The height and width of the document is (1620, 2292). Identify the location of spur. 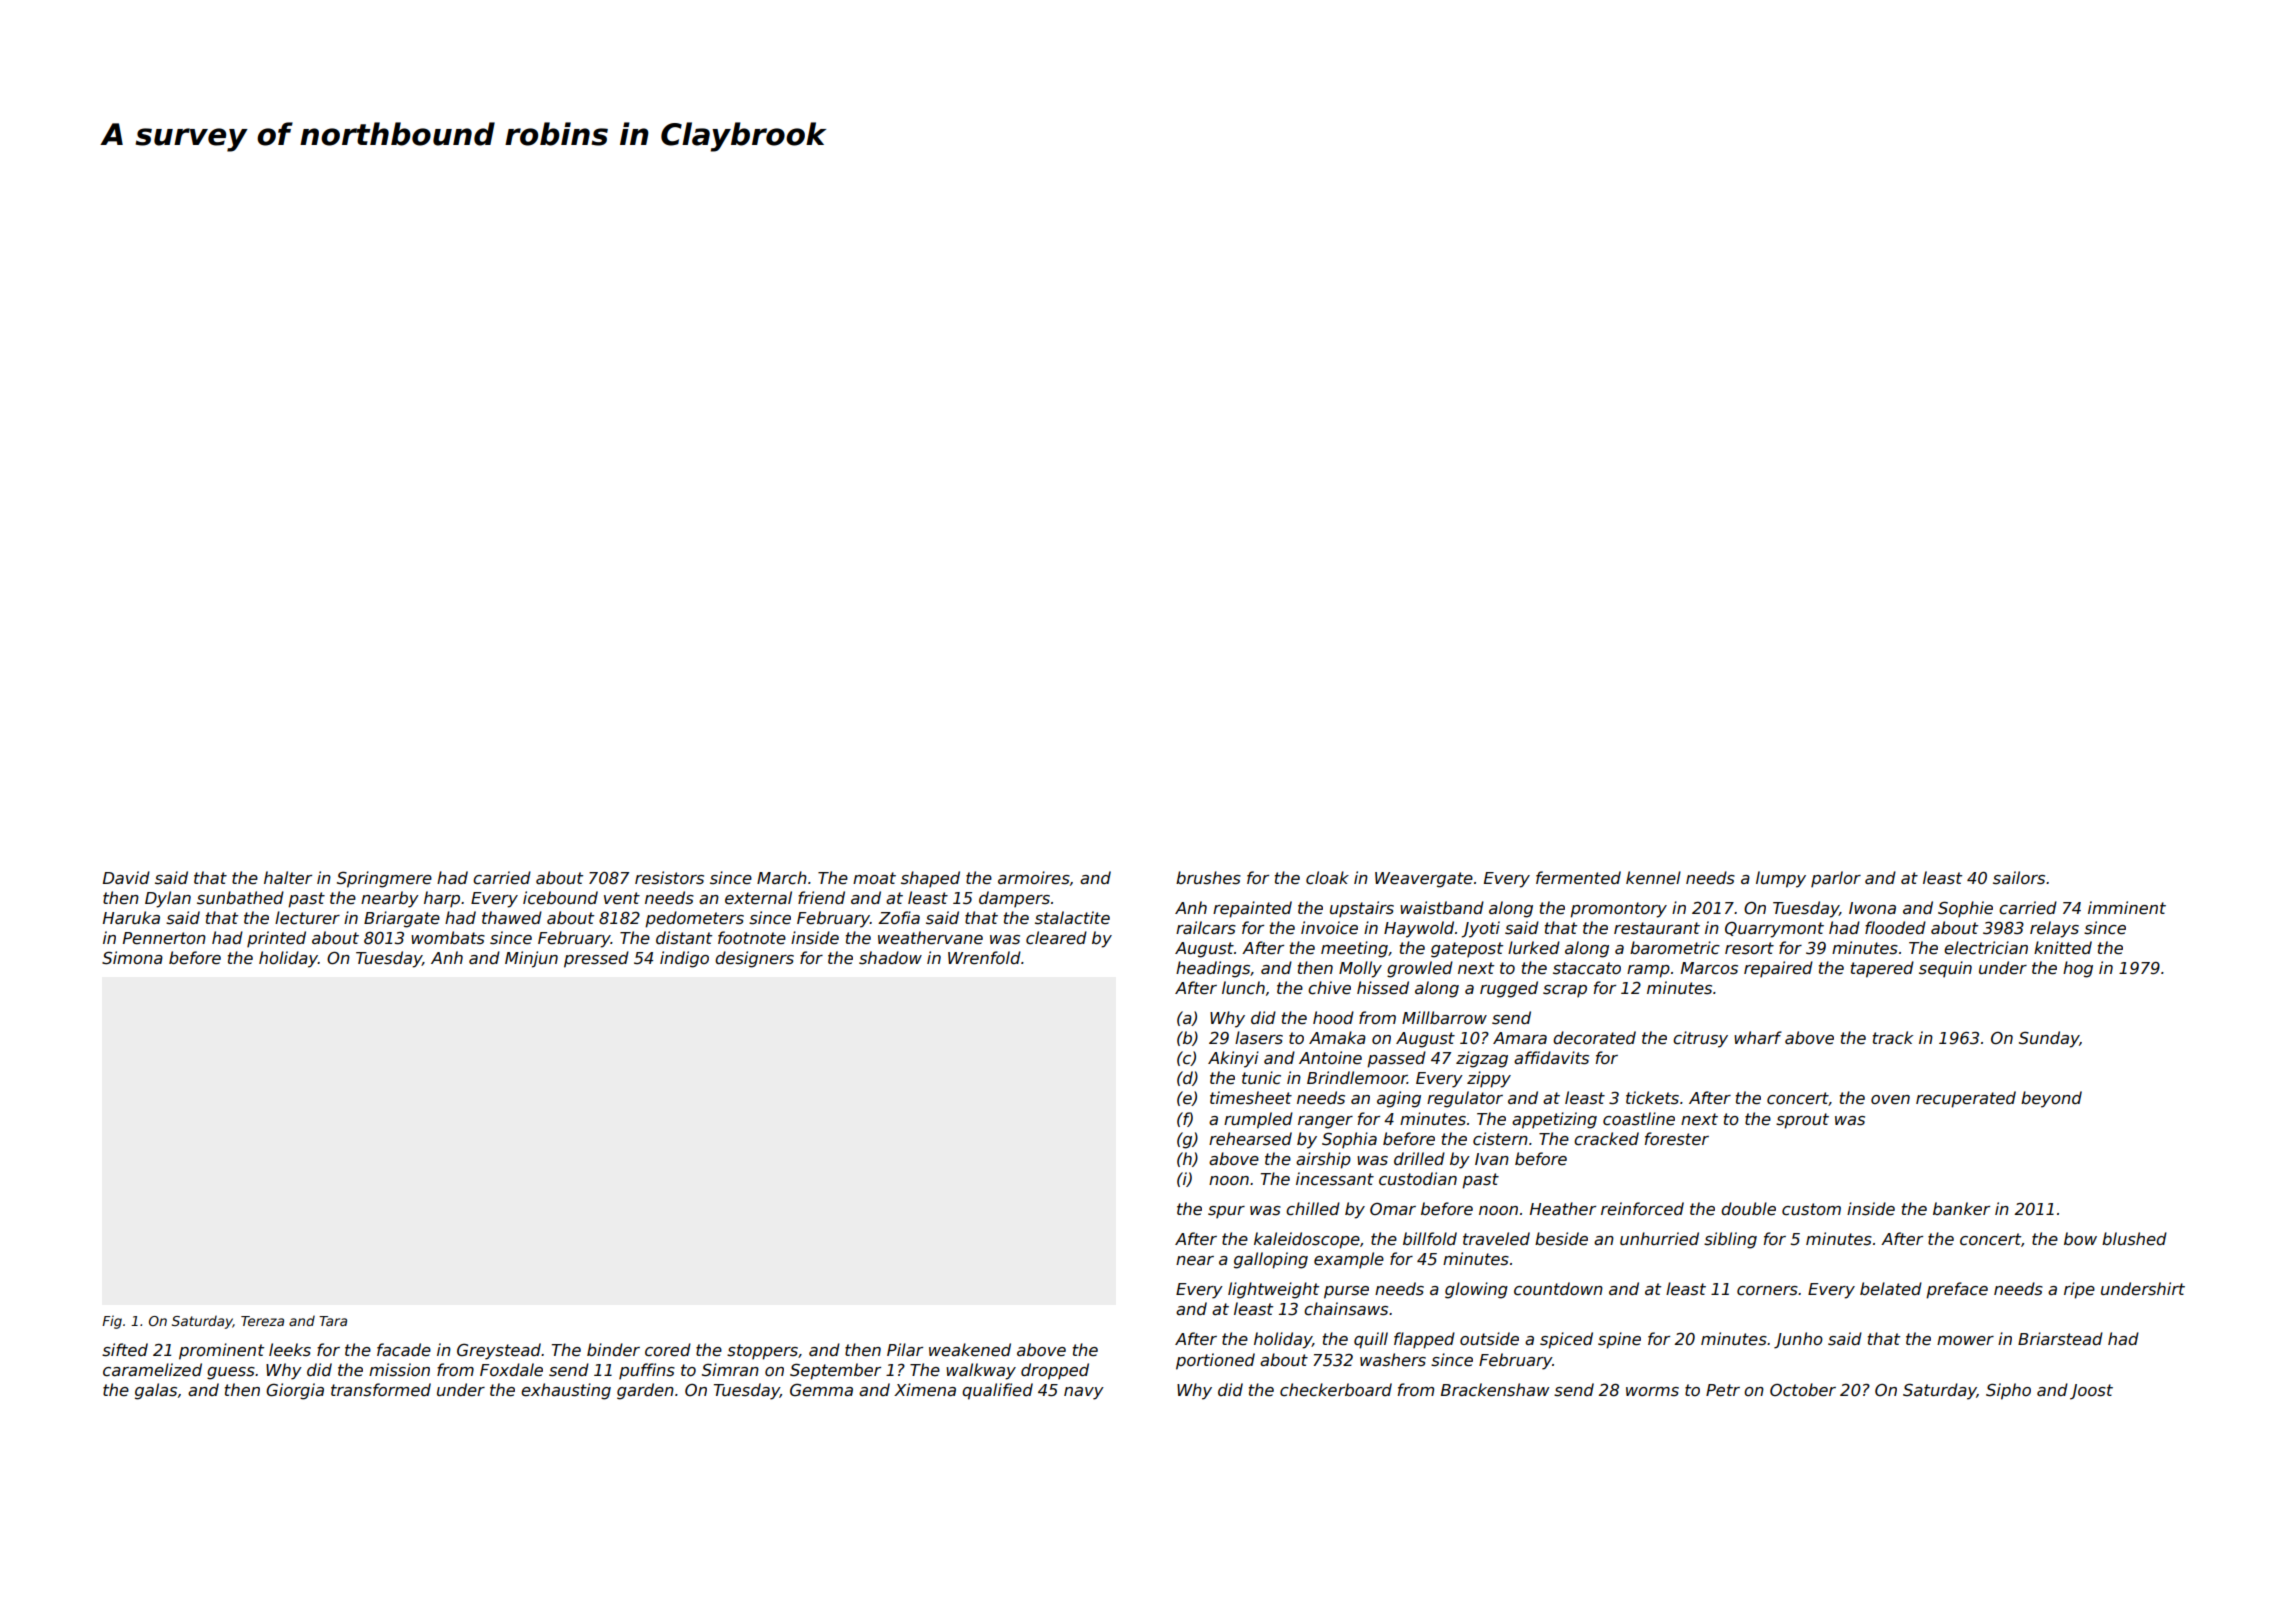
(1226, 1212).
